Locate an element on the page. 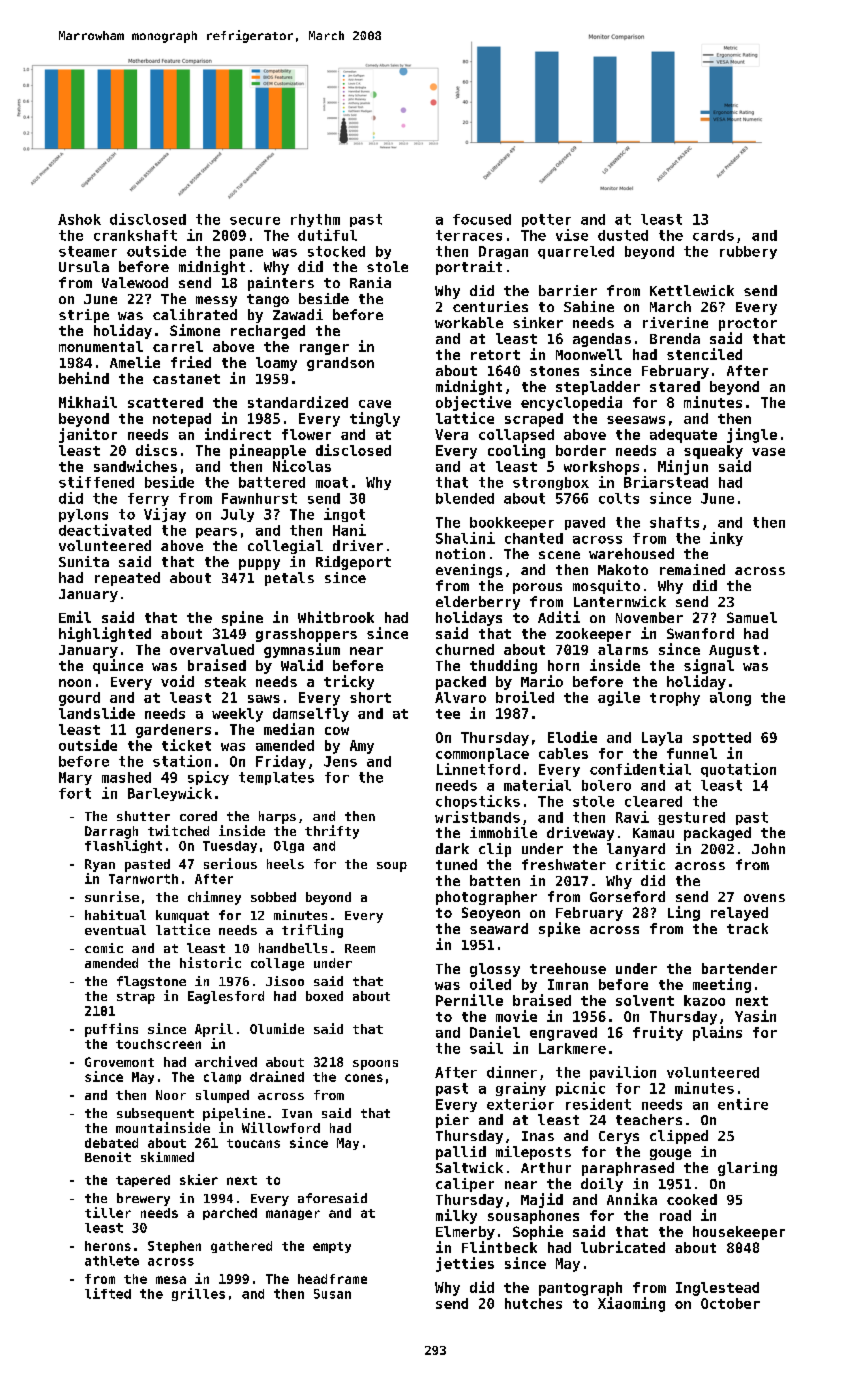  pane is located at coordinates (246, 254).
